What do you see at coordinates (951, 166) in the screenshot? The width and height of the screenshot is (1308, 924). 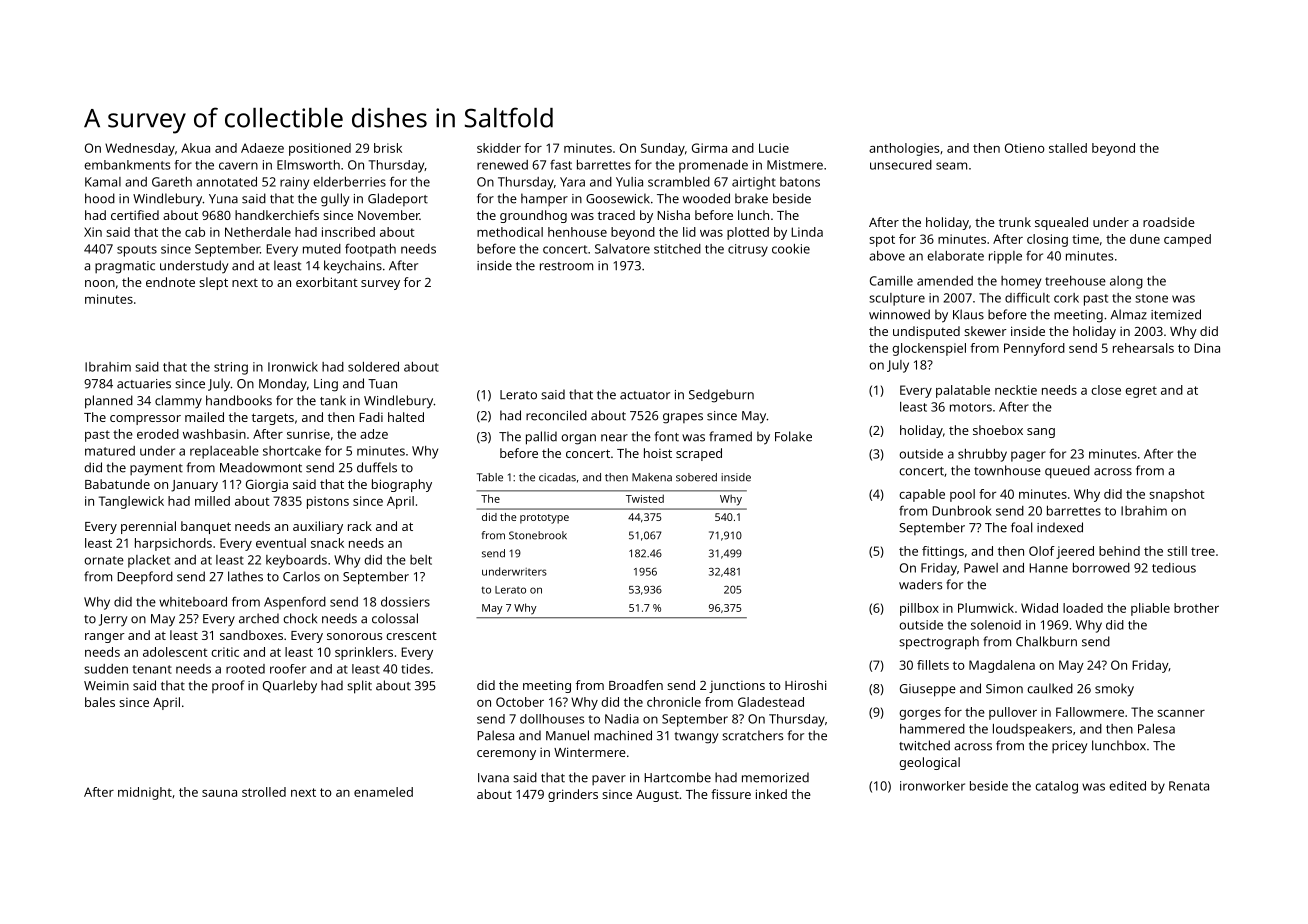 I see `seam` at bounding box center [951, 166].
